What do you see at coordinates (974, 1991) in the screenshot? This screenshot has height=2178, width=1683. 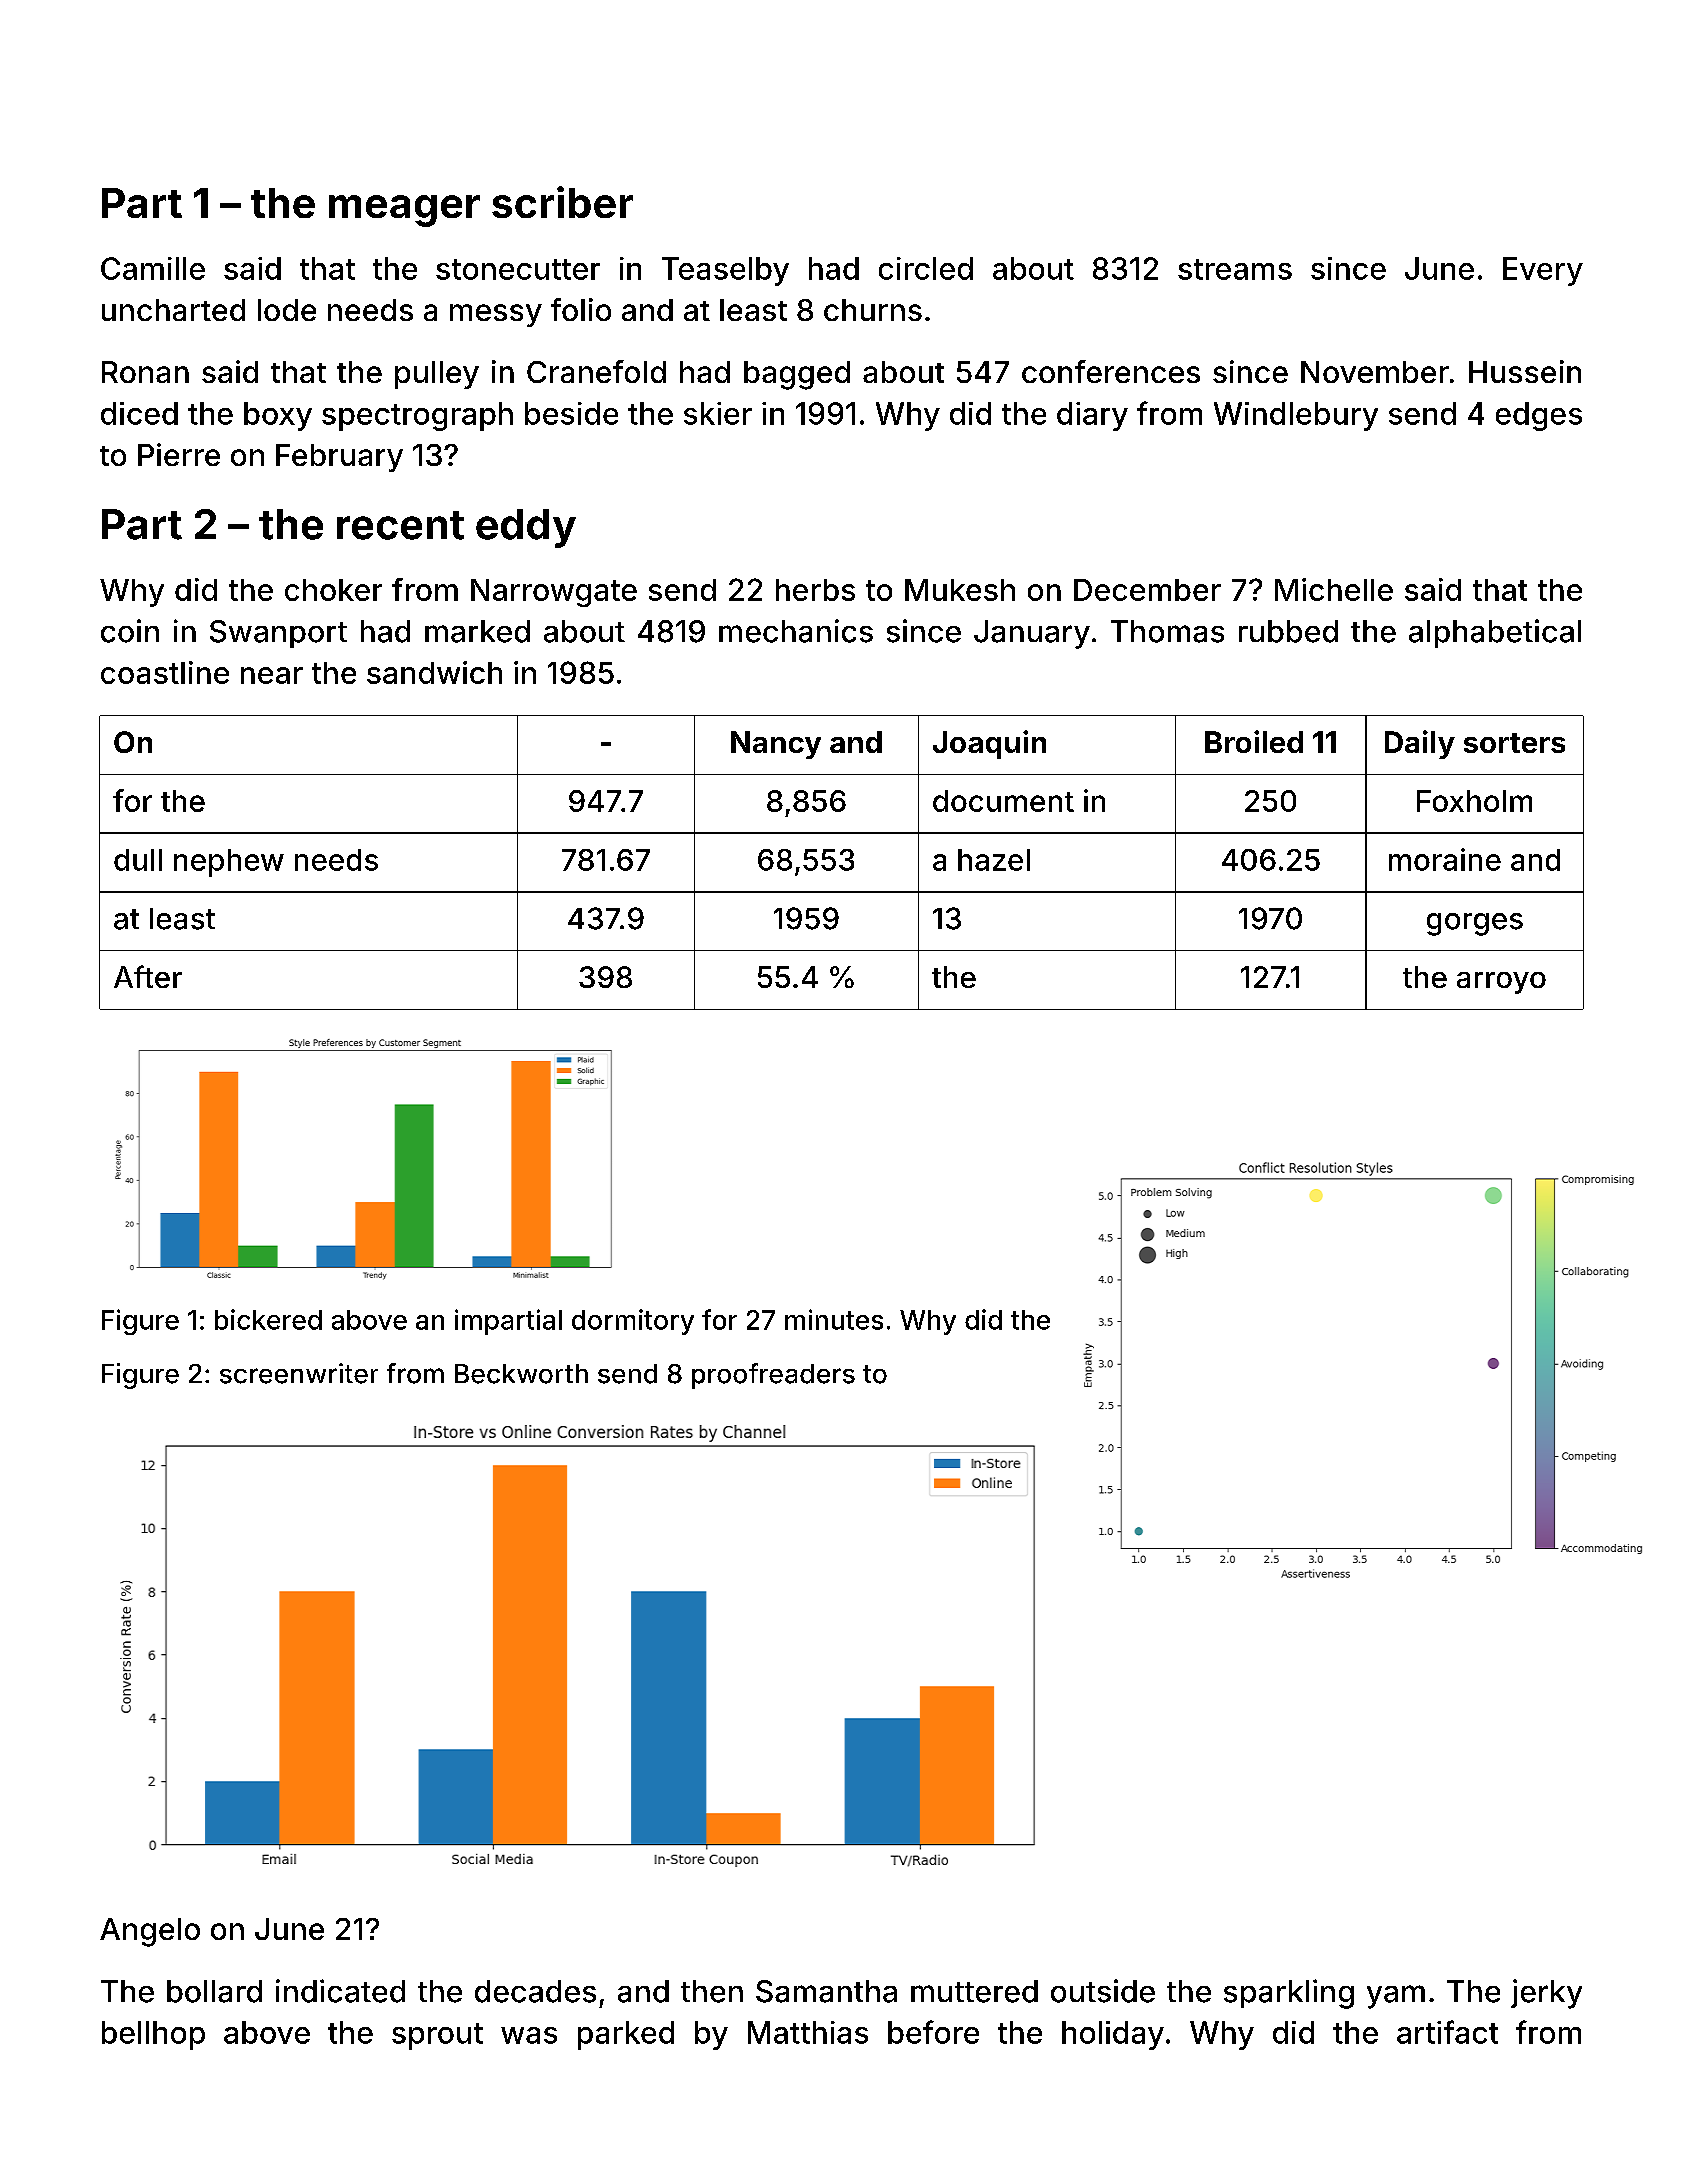 I see `muttered` at bounding box center [974, 1991].
